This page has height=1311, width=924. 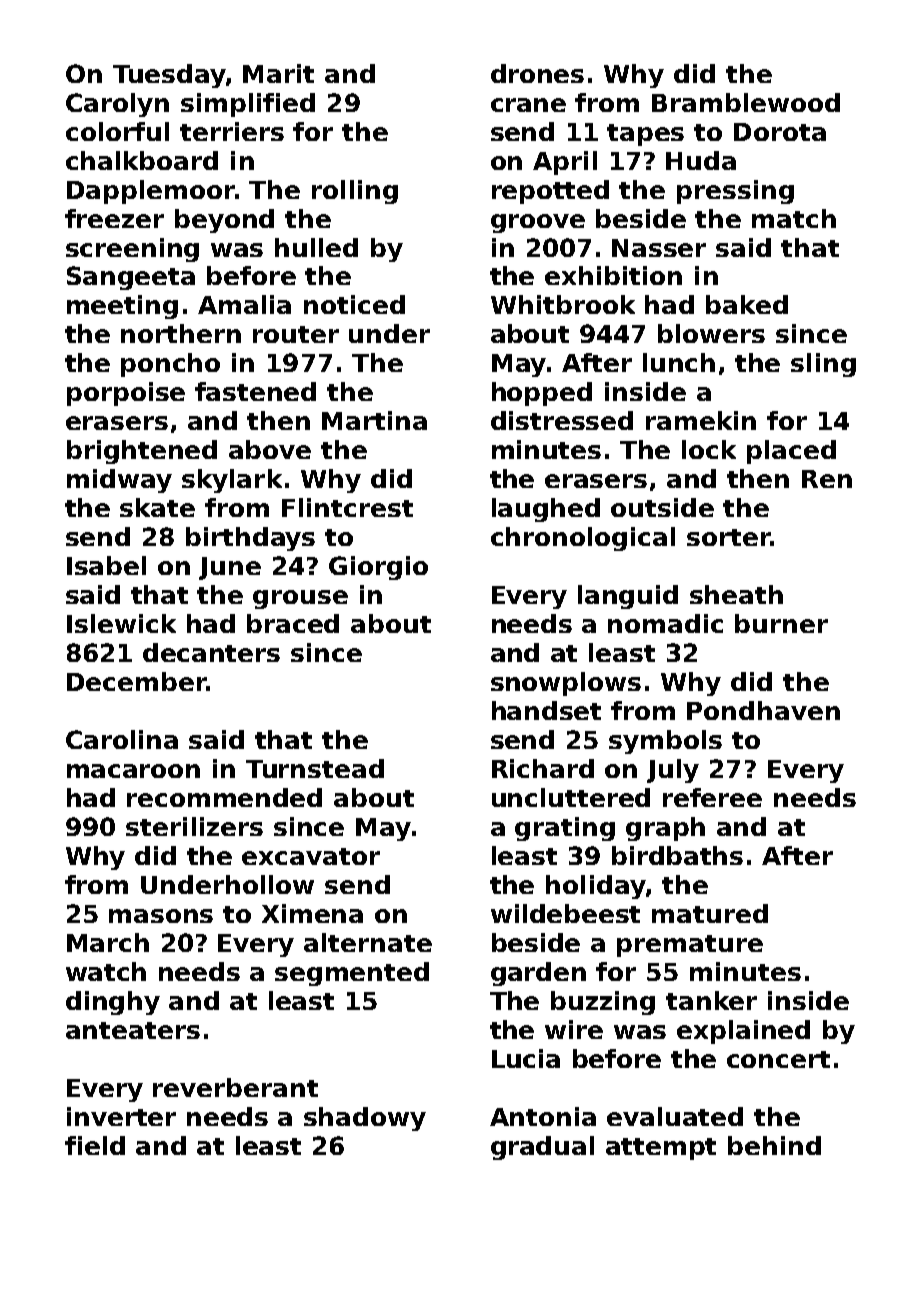 I want to click on referee, so click(x=712, y=797).
